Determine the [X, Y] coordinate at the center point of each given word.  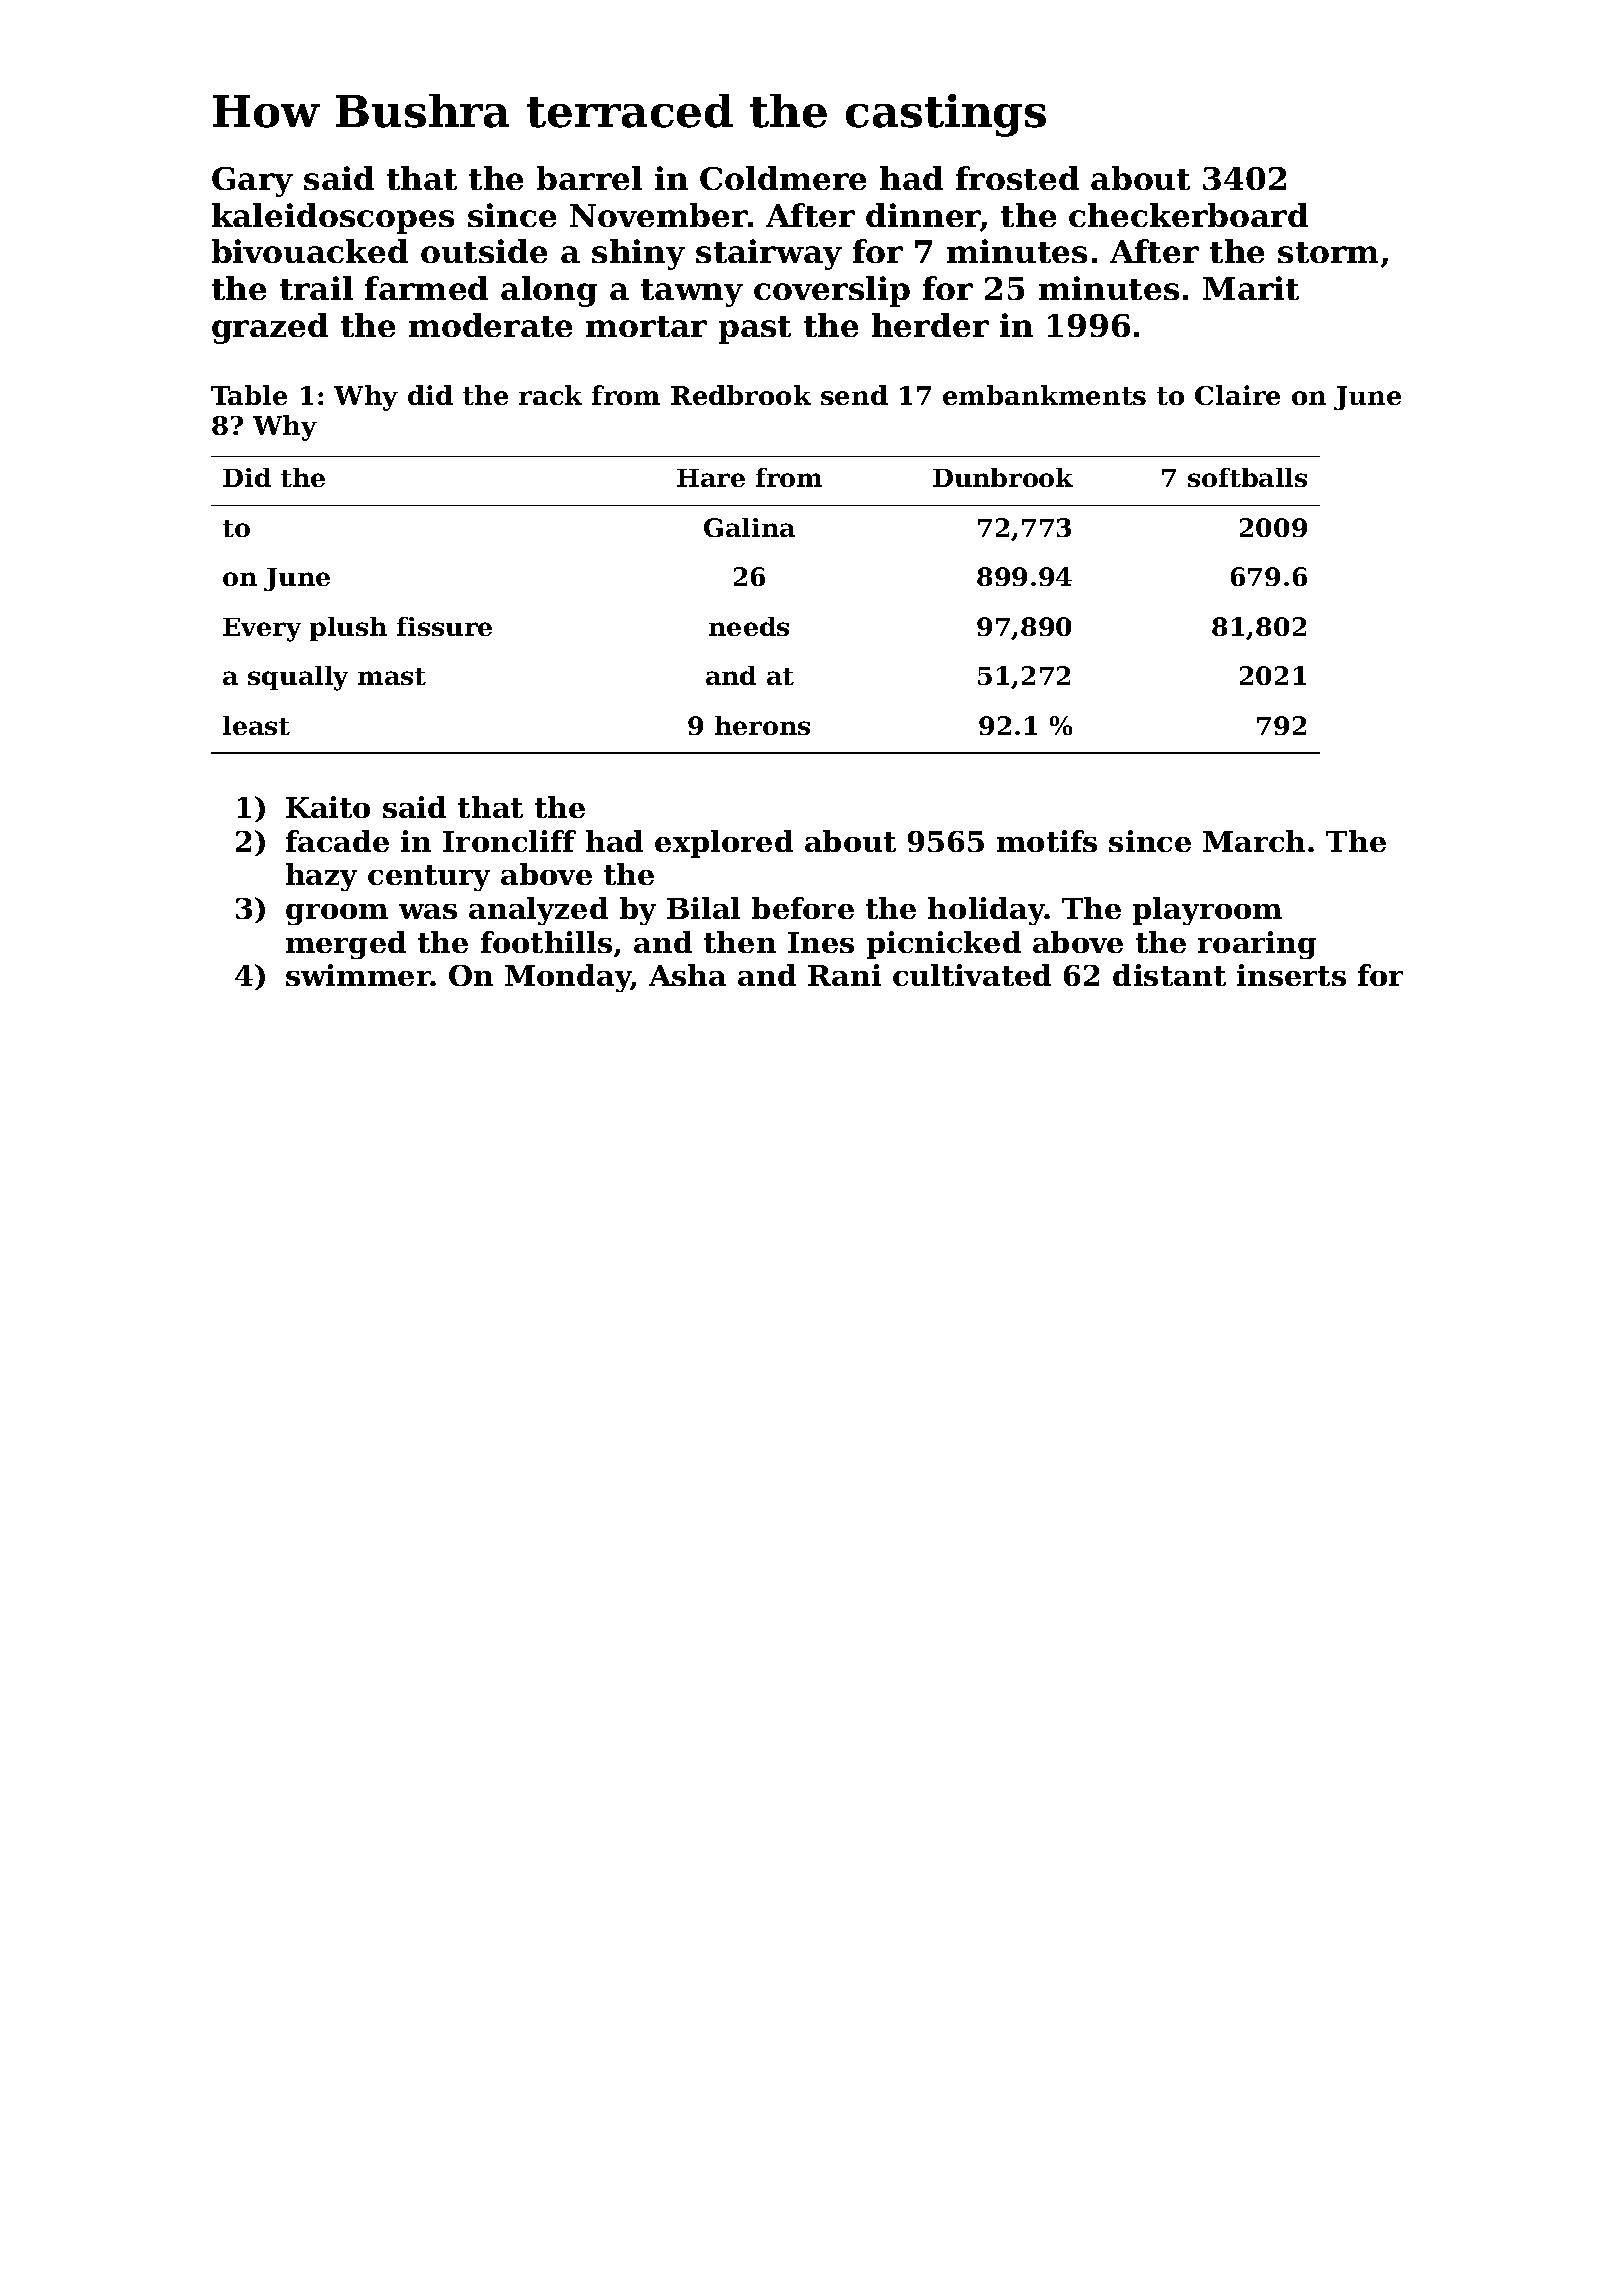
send [854, 395]
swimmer [358, 975]
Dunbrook [1003, 477]
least [256, 725]
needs [749, 626]
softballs [1247, 477]
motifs [1047, 841]
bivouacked [310, 251]
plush [348, 629]
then [740, 942]
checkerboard [1188, 215]
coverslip [832, 291]
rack [550, 395]
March [1254, 841]
